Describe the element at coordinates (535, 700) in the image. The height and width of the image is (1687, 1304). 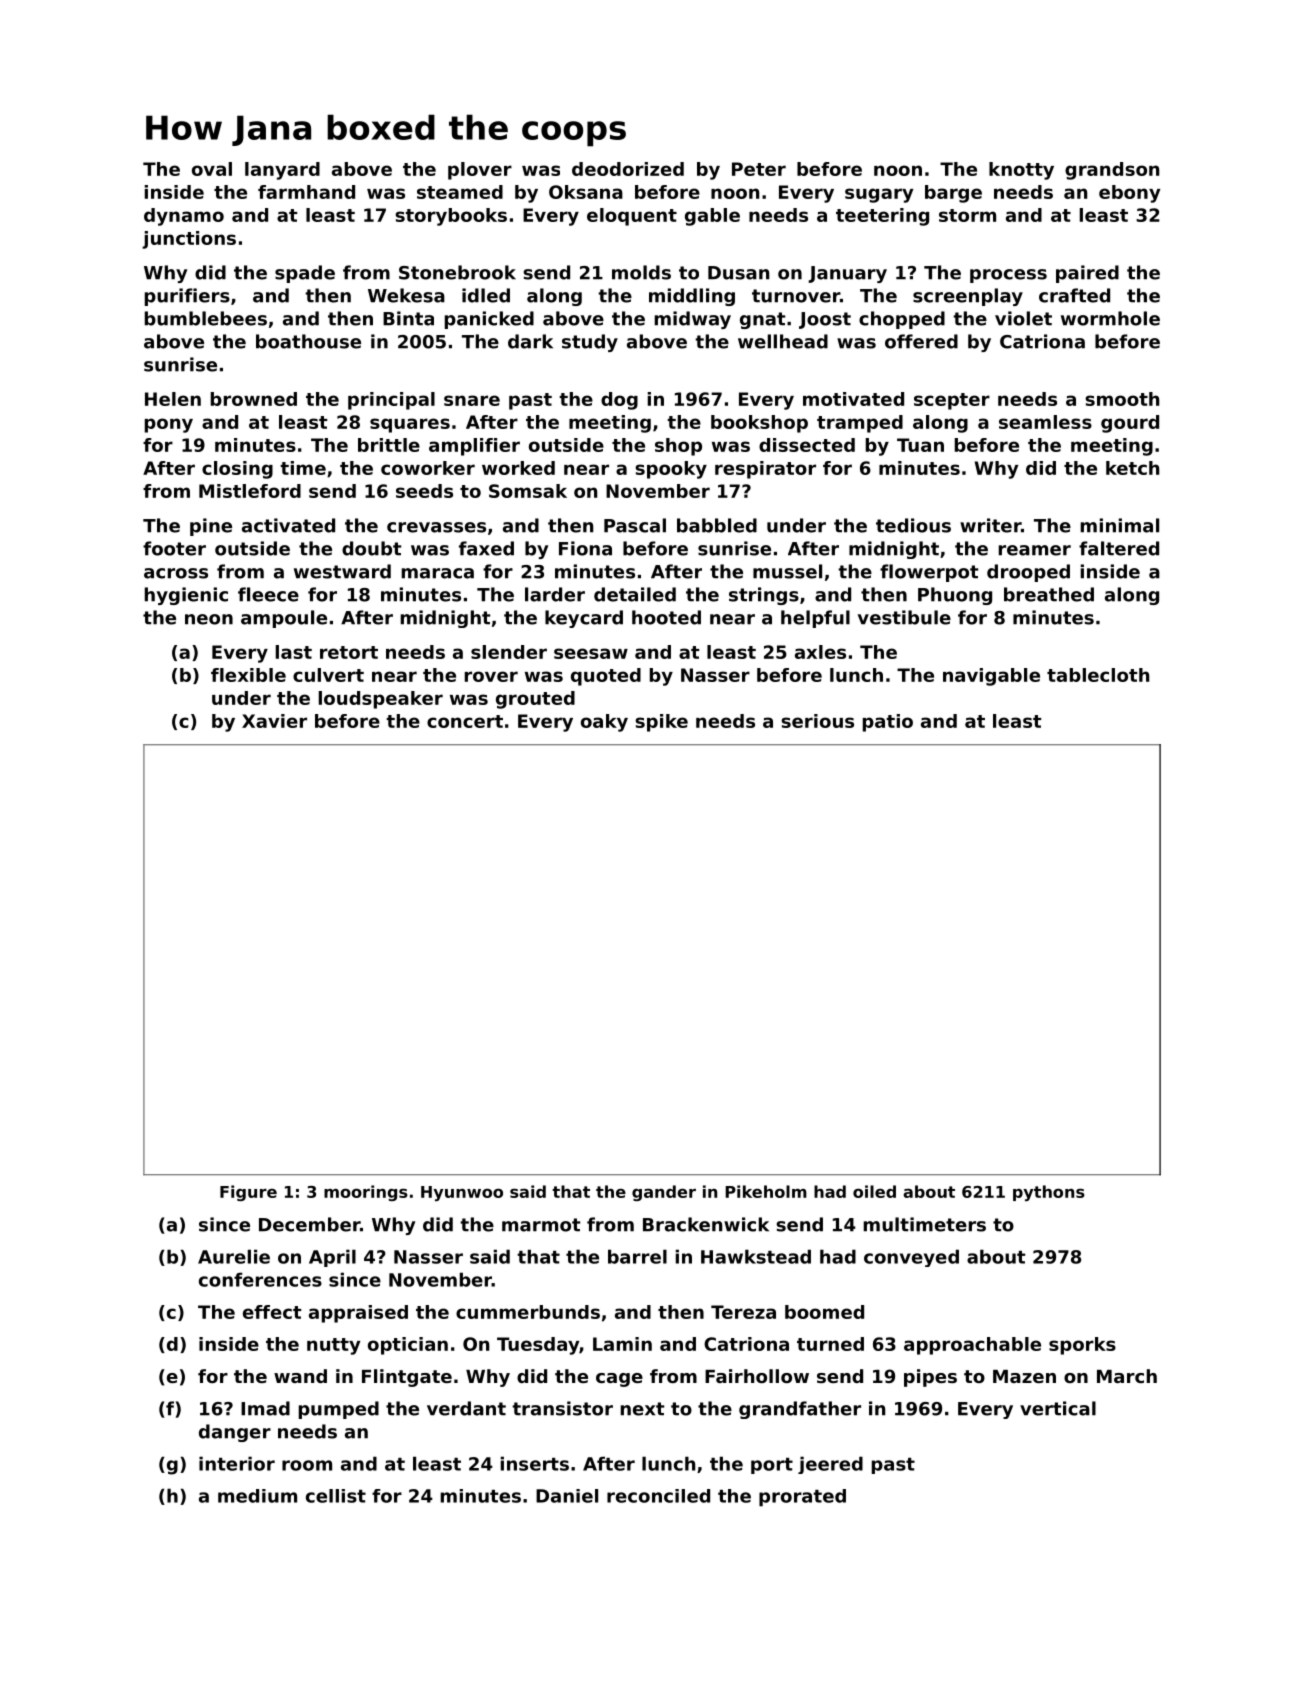
I see `grouted` at that location.
